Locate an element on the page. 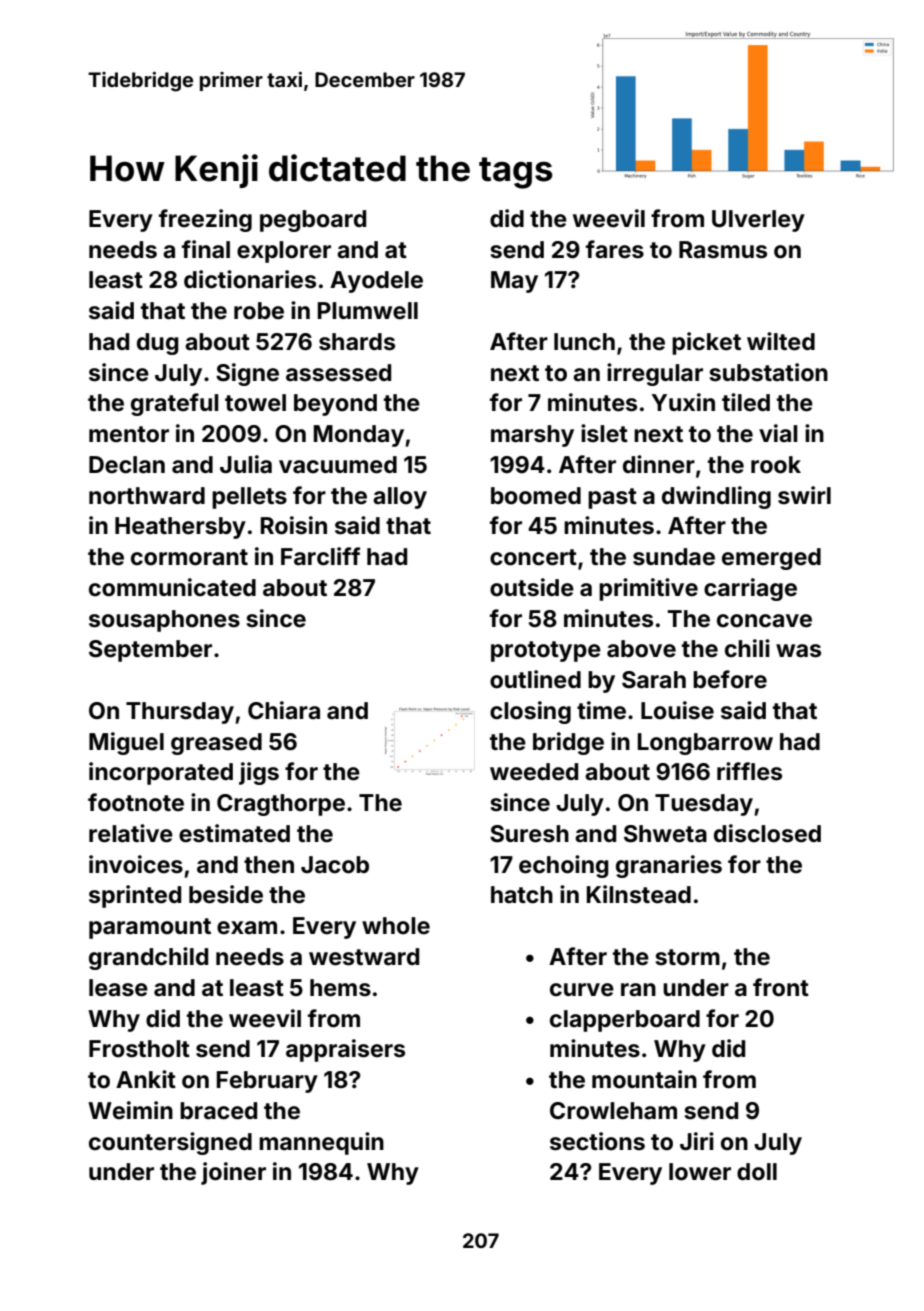  relative is located at coordinates (131, 833).
